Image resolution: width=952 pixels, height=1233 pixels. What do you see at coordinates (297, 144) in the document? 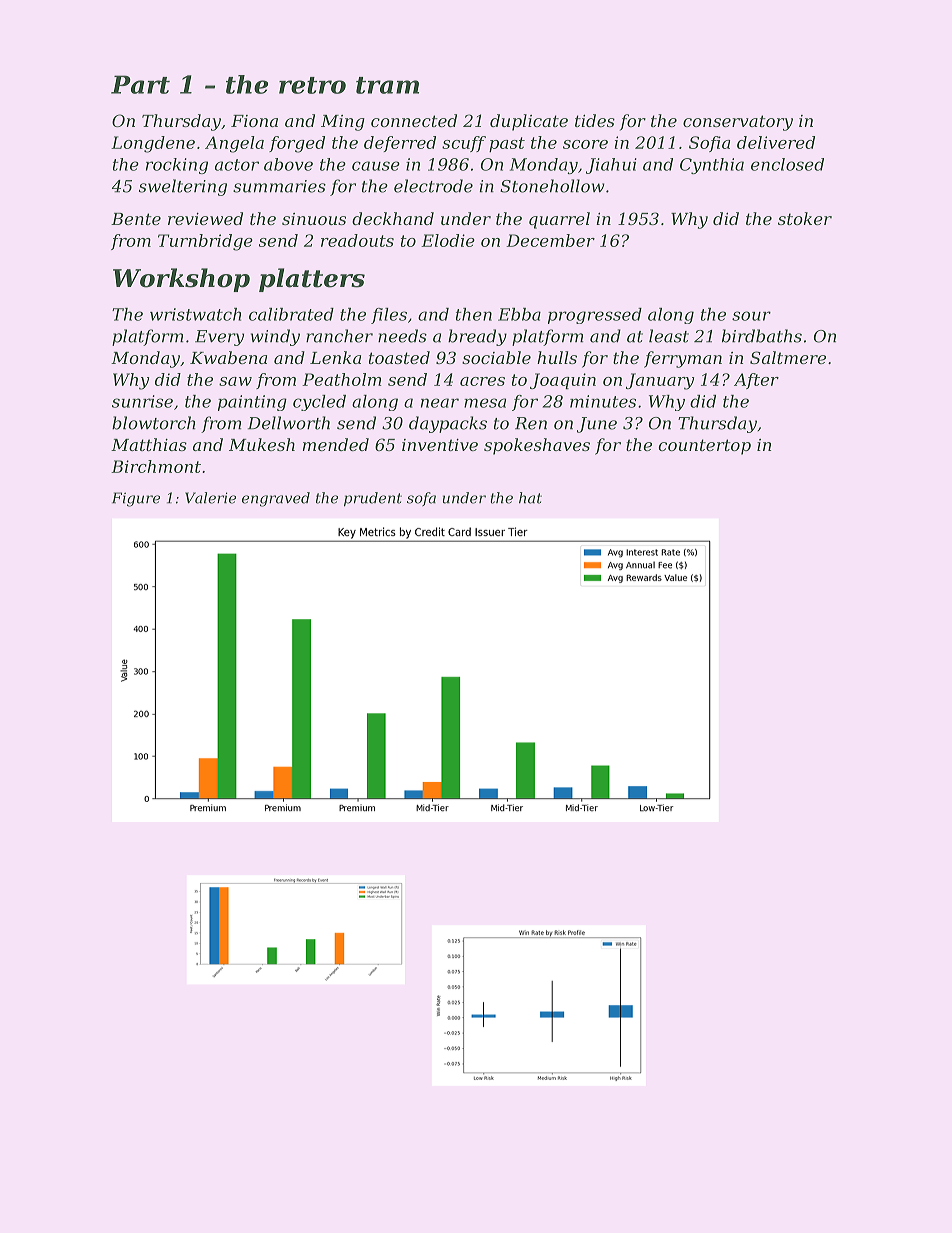
I see `forged` at bounding box center [297, 144].
